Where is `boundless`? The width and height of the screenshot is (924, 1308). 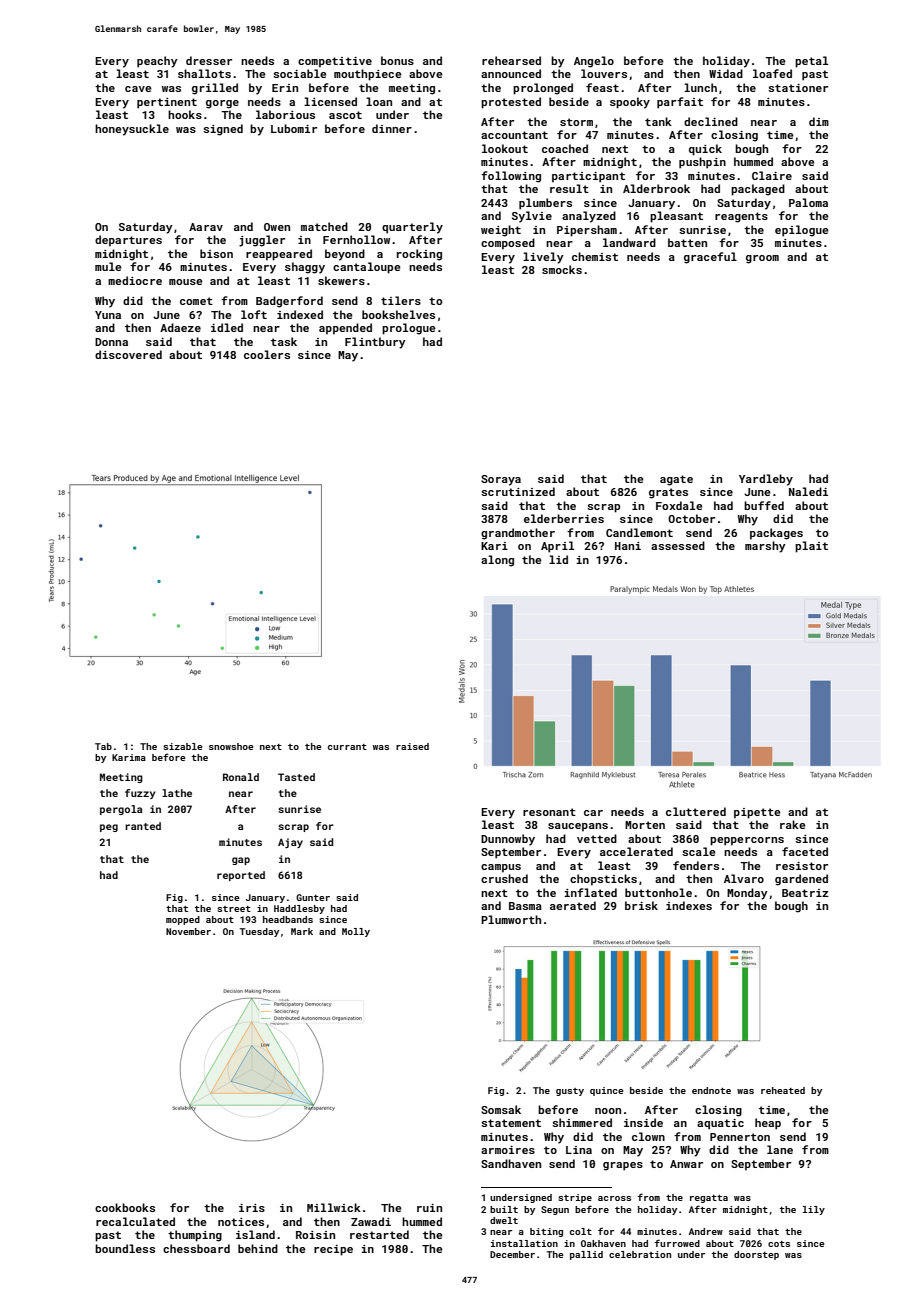
boundless is located at coordinates (125, 1248).
